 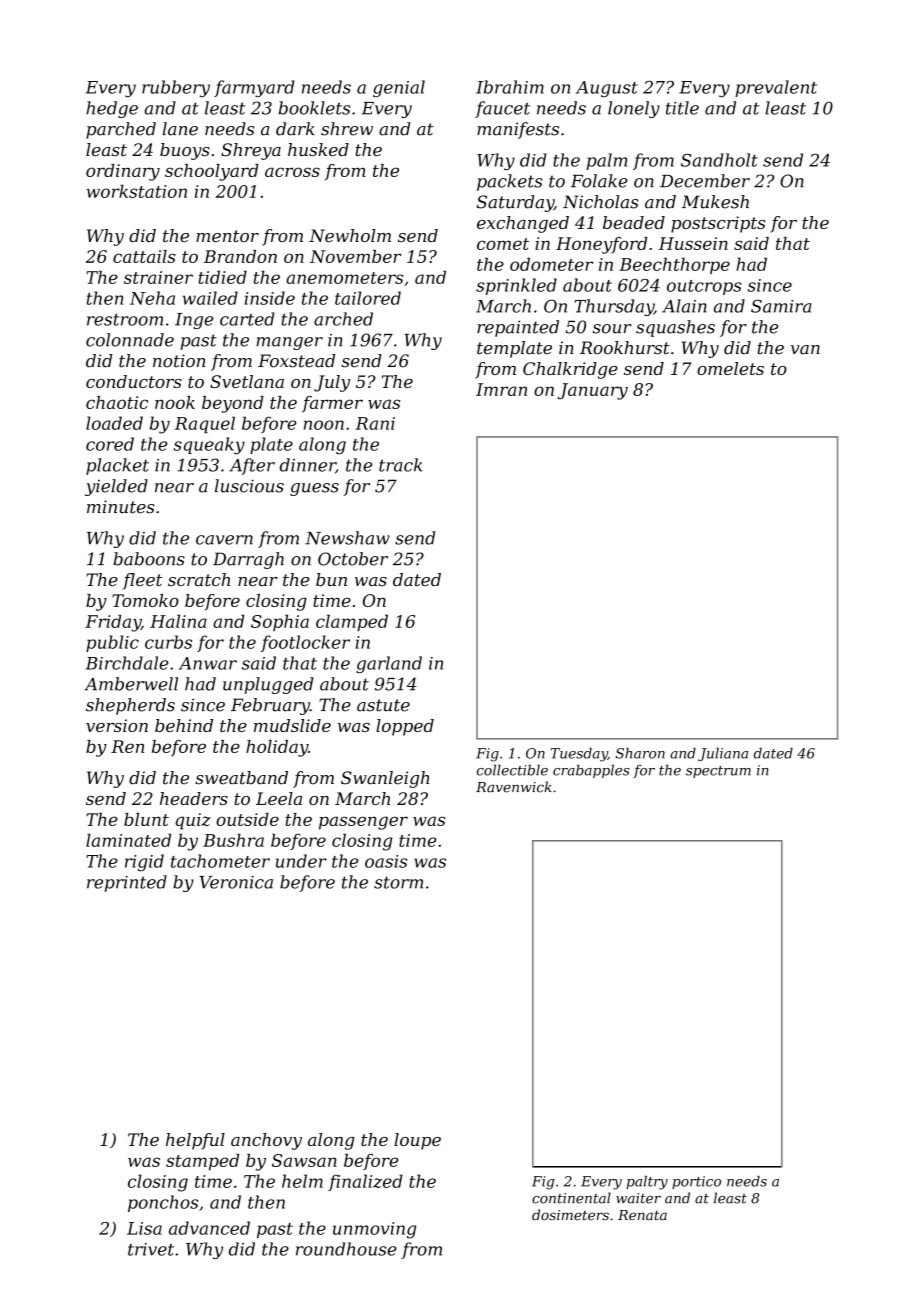 I want to click on manifests, so click(x=518, y=130).
